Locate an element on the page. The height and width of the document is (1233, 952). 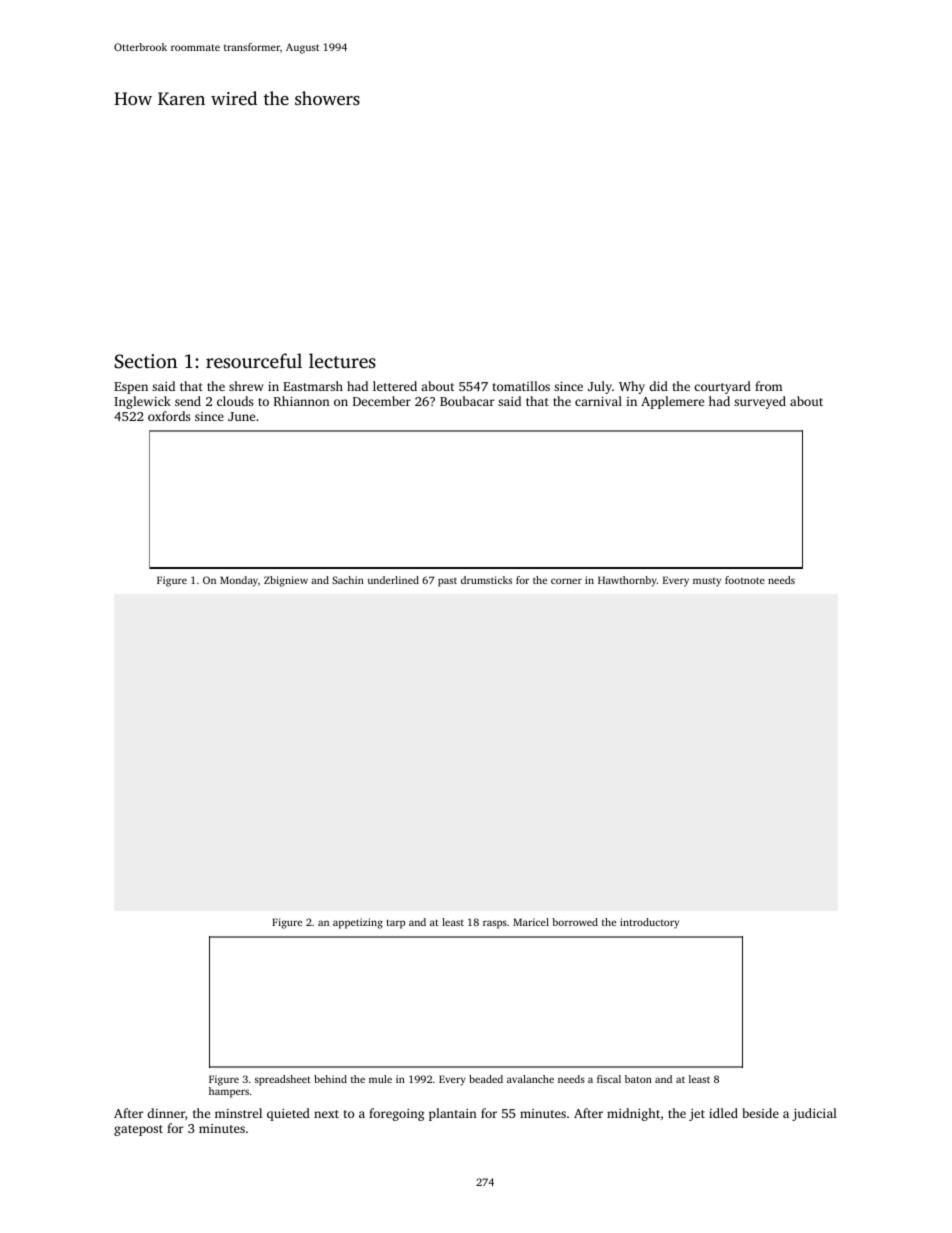
musty is located at coordinates (707, 582).
